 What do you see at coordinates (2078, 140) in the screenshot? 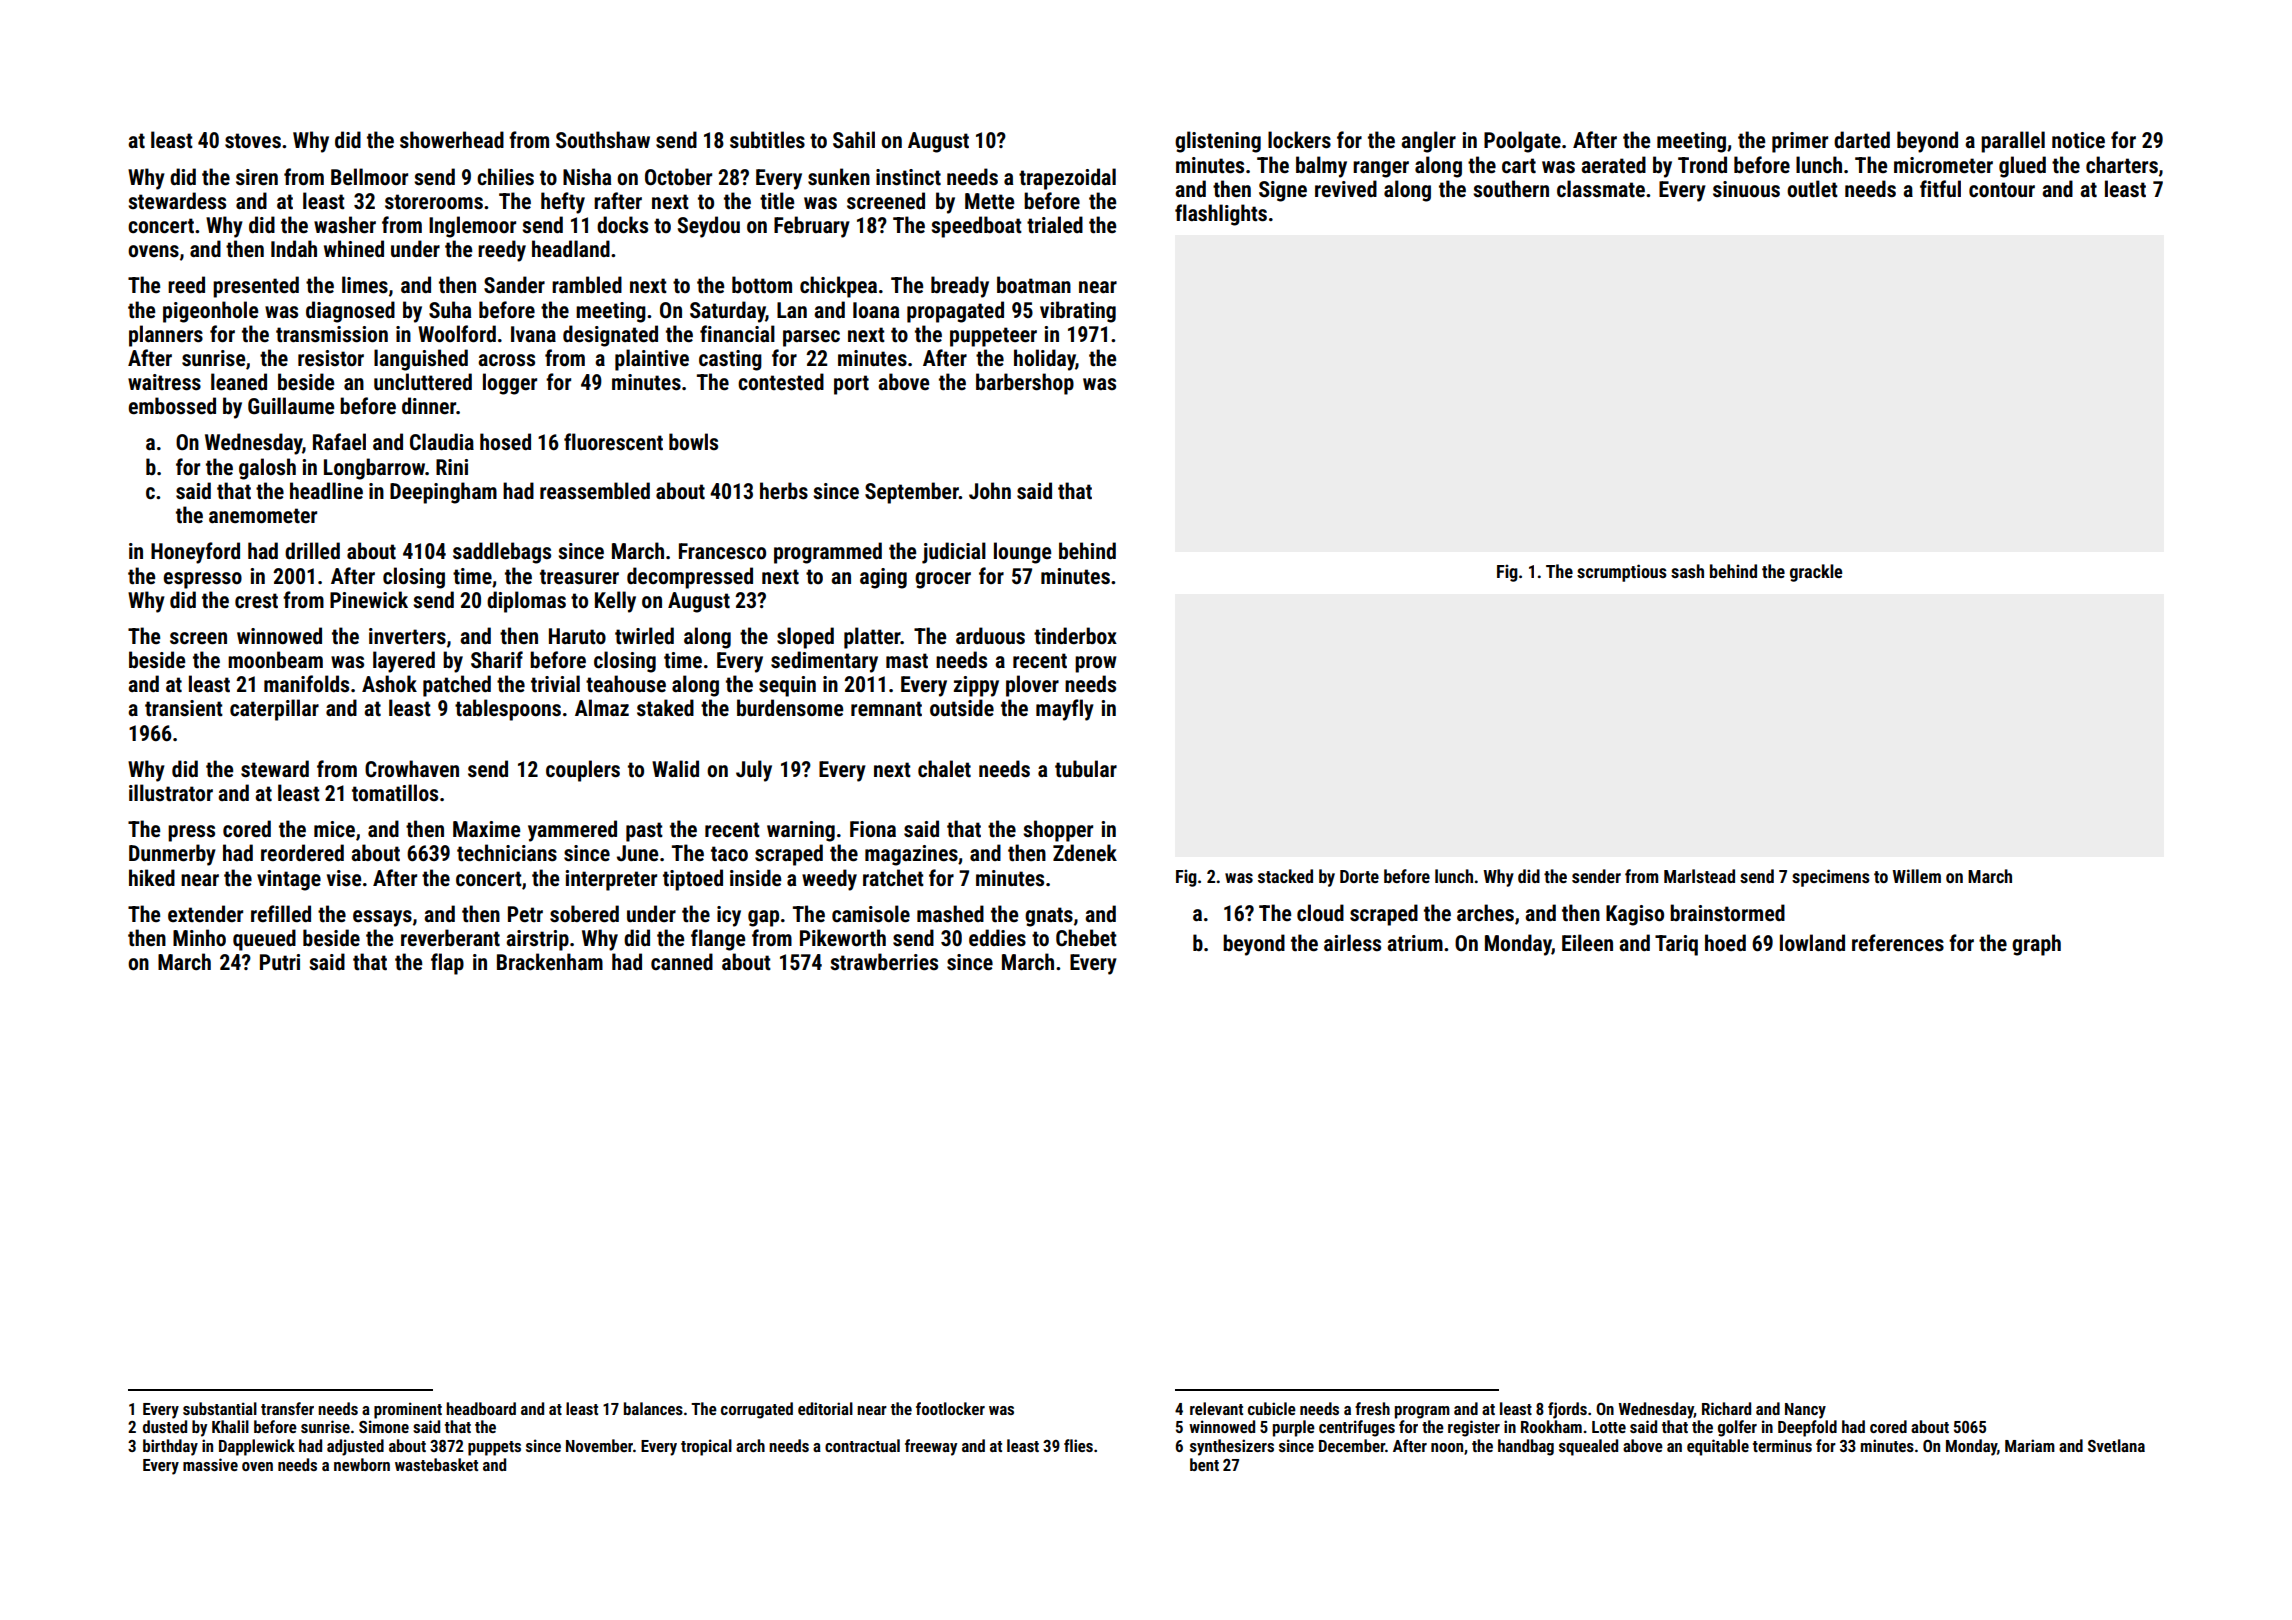
I see `notice` at bounding box center [2078, 140].
